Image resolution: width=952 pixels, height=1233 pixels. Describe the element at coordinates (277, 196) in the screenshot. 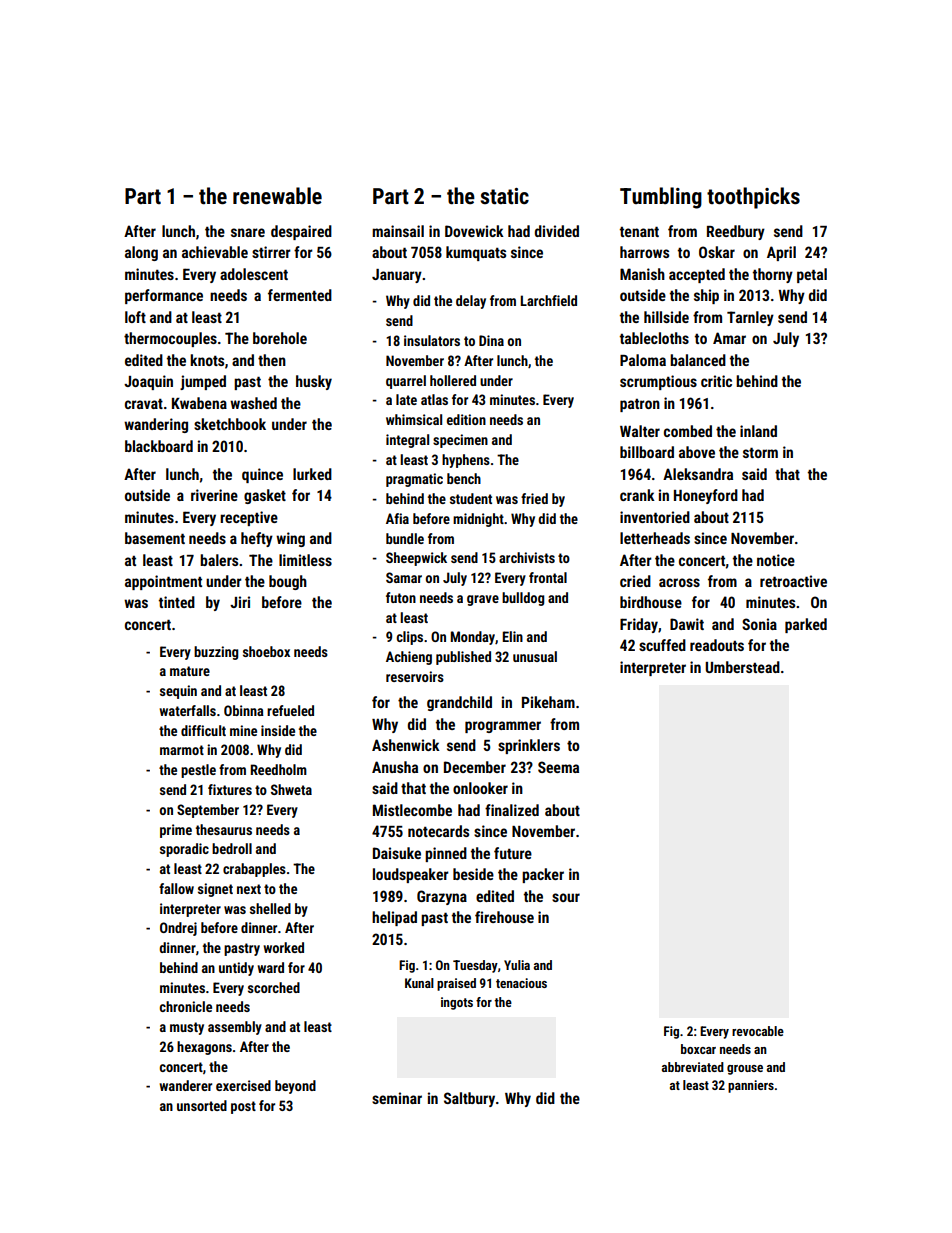

I see `renewable` at that location.
